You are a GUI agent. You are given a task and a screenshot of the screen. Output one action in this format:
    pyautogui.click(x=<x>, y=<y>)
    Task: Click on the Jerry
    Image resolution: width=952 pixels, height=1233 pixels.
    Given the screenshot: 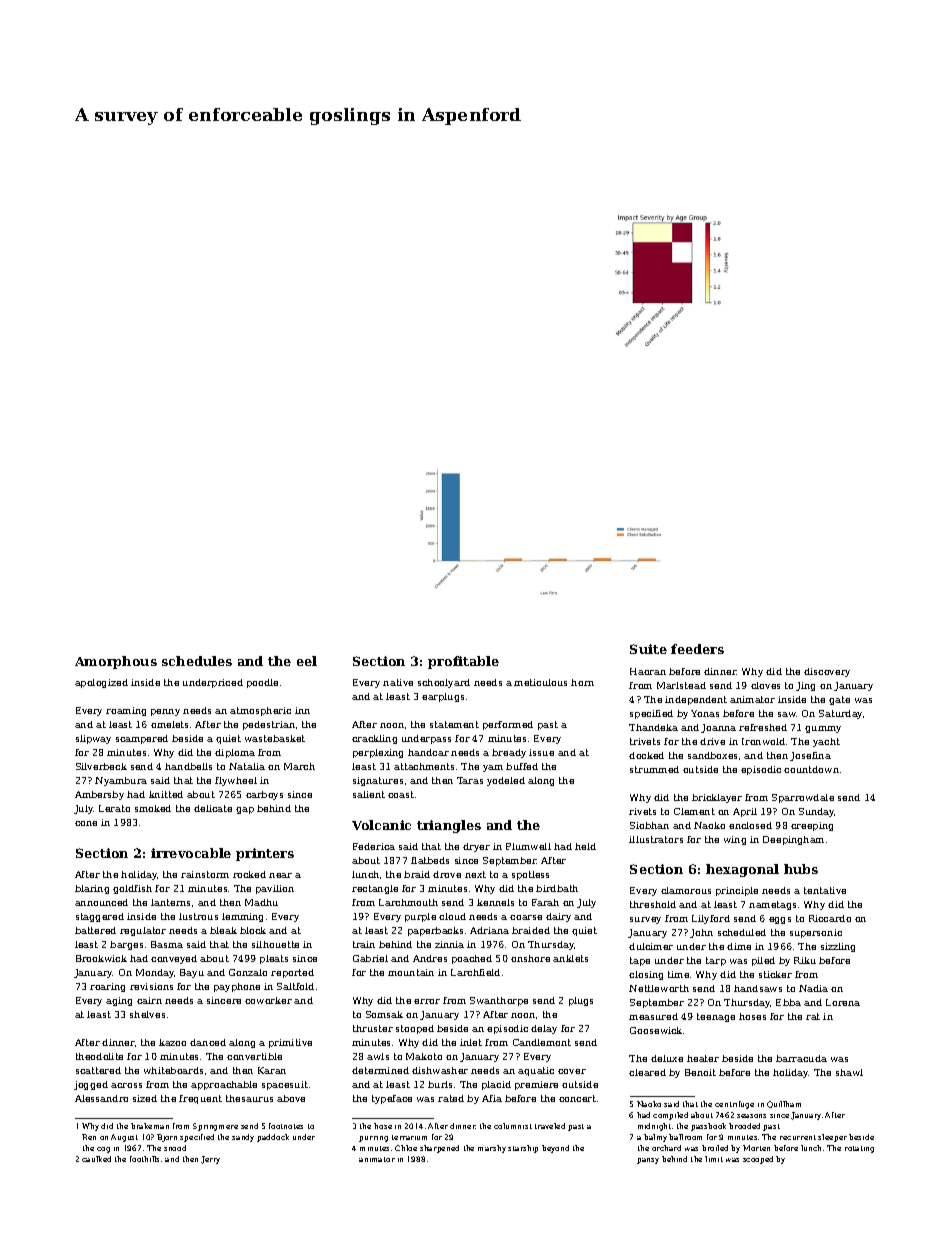 What is the action you would take?
    pyautogui.click(x=210, y=1160)
